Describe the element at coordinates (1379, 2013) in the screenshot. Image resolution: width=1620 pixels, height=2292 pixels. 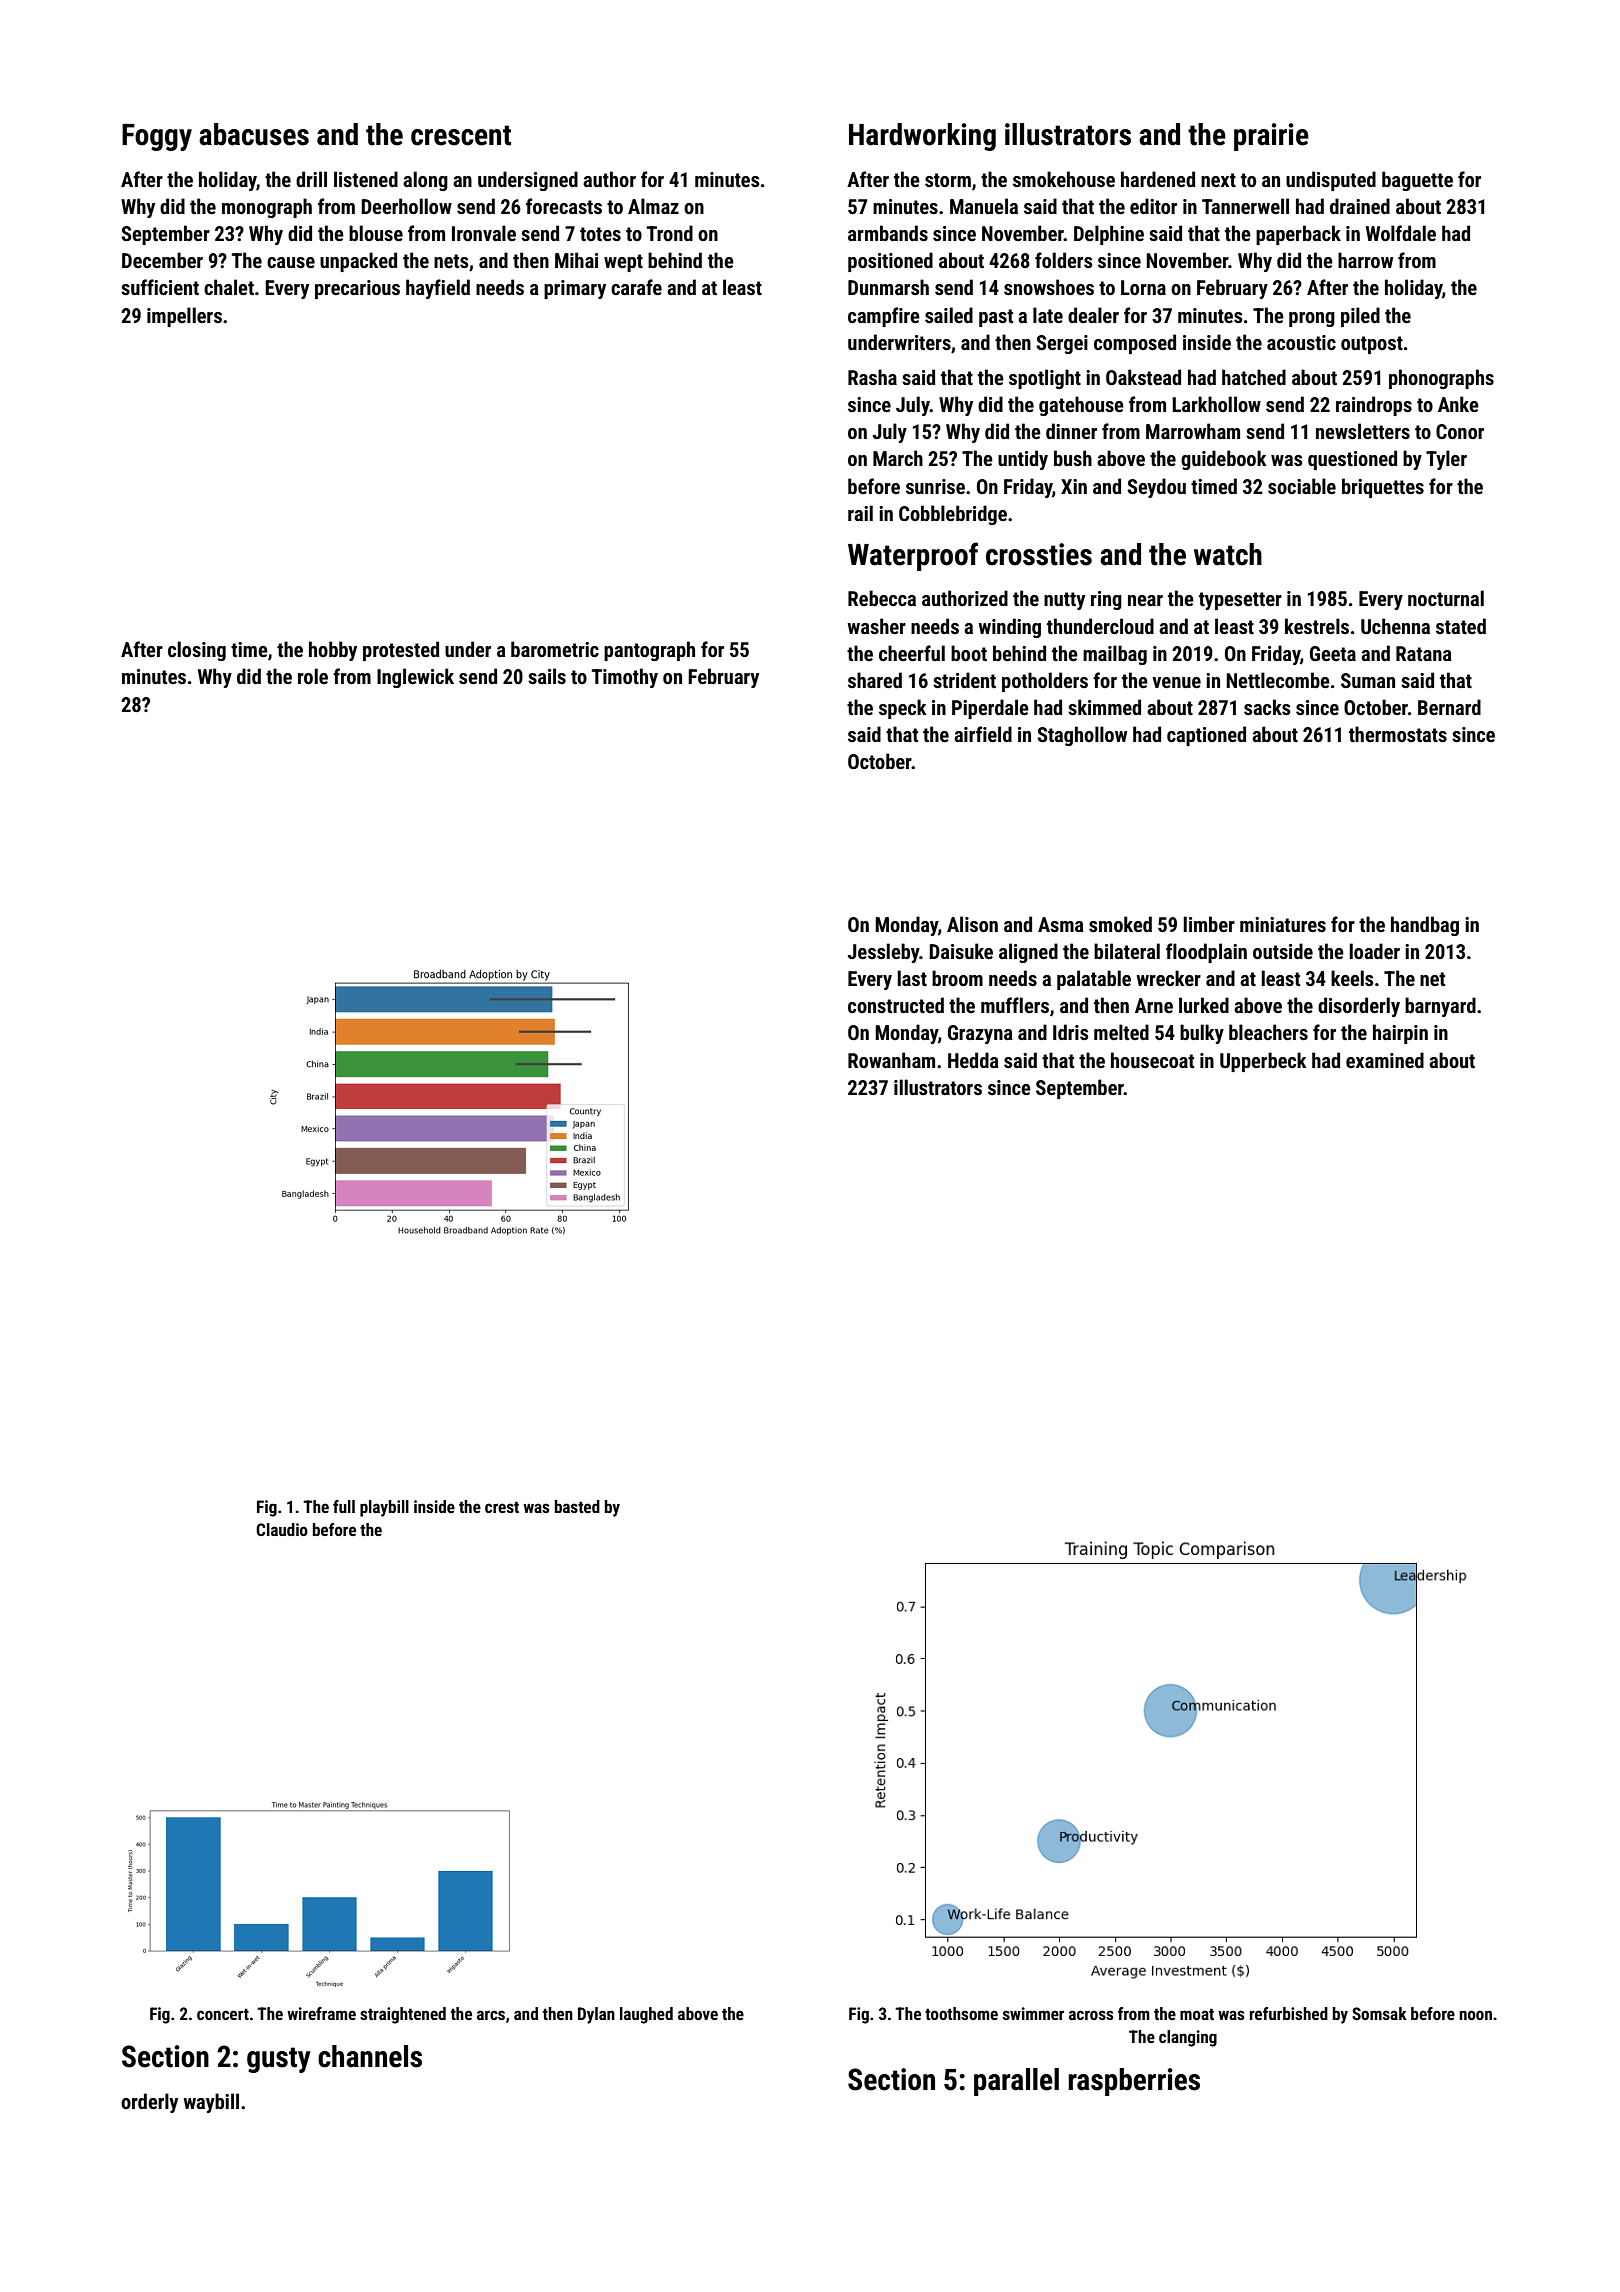
I see `Somsak` at that location.
